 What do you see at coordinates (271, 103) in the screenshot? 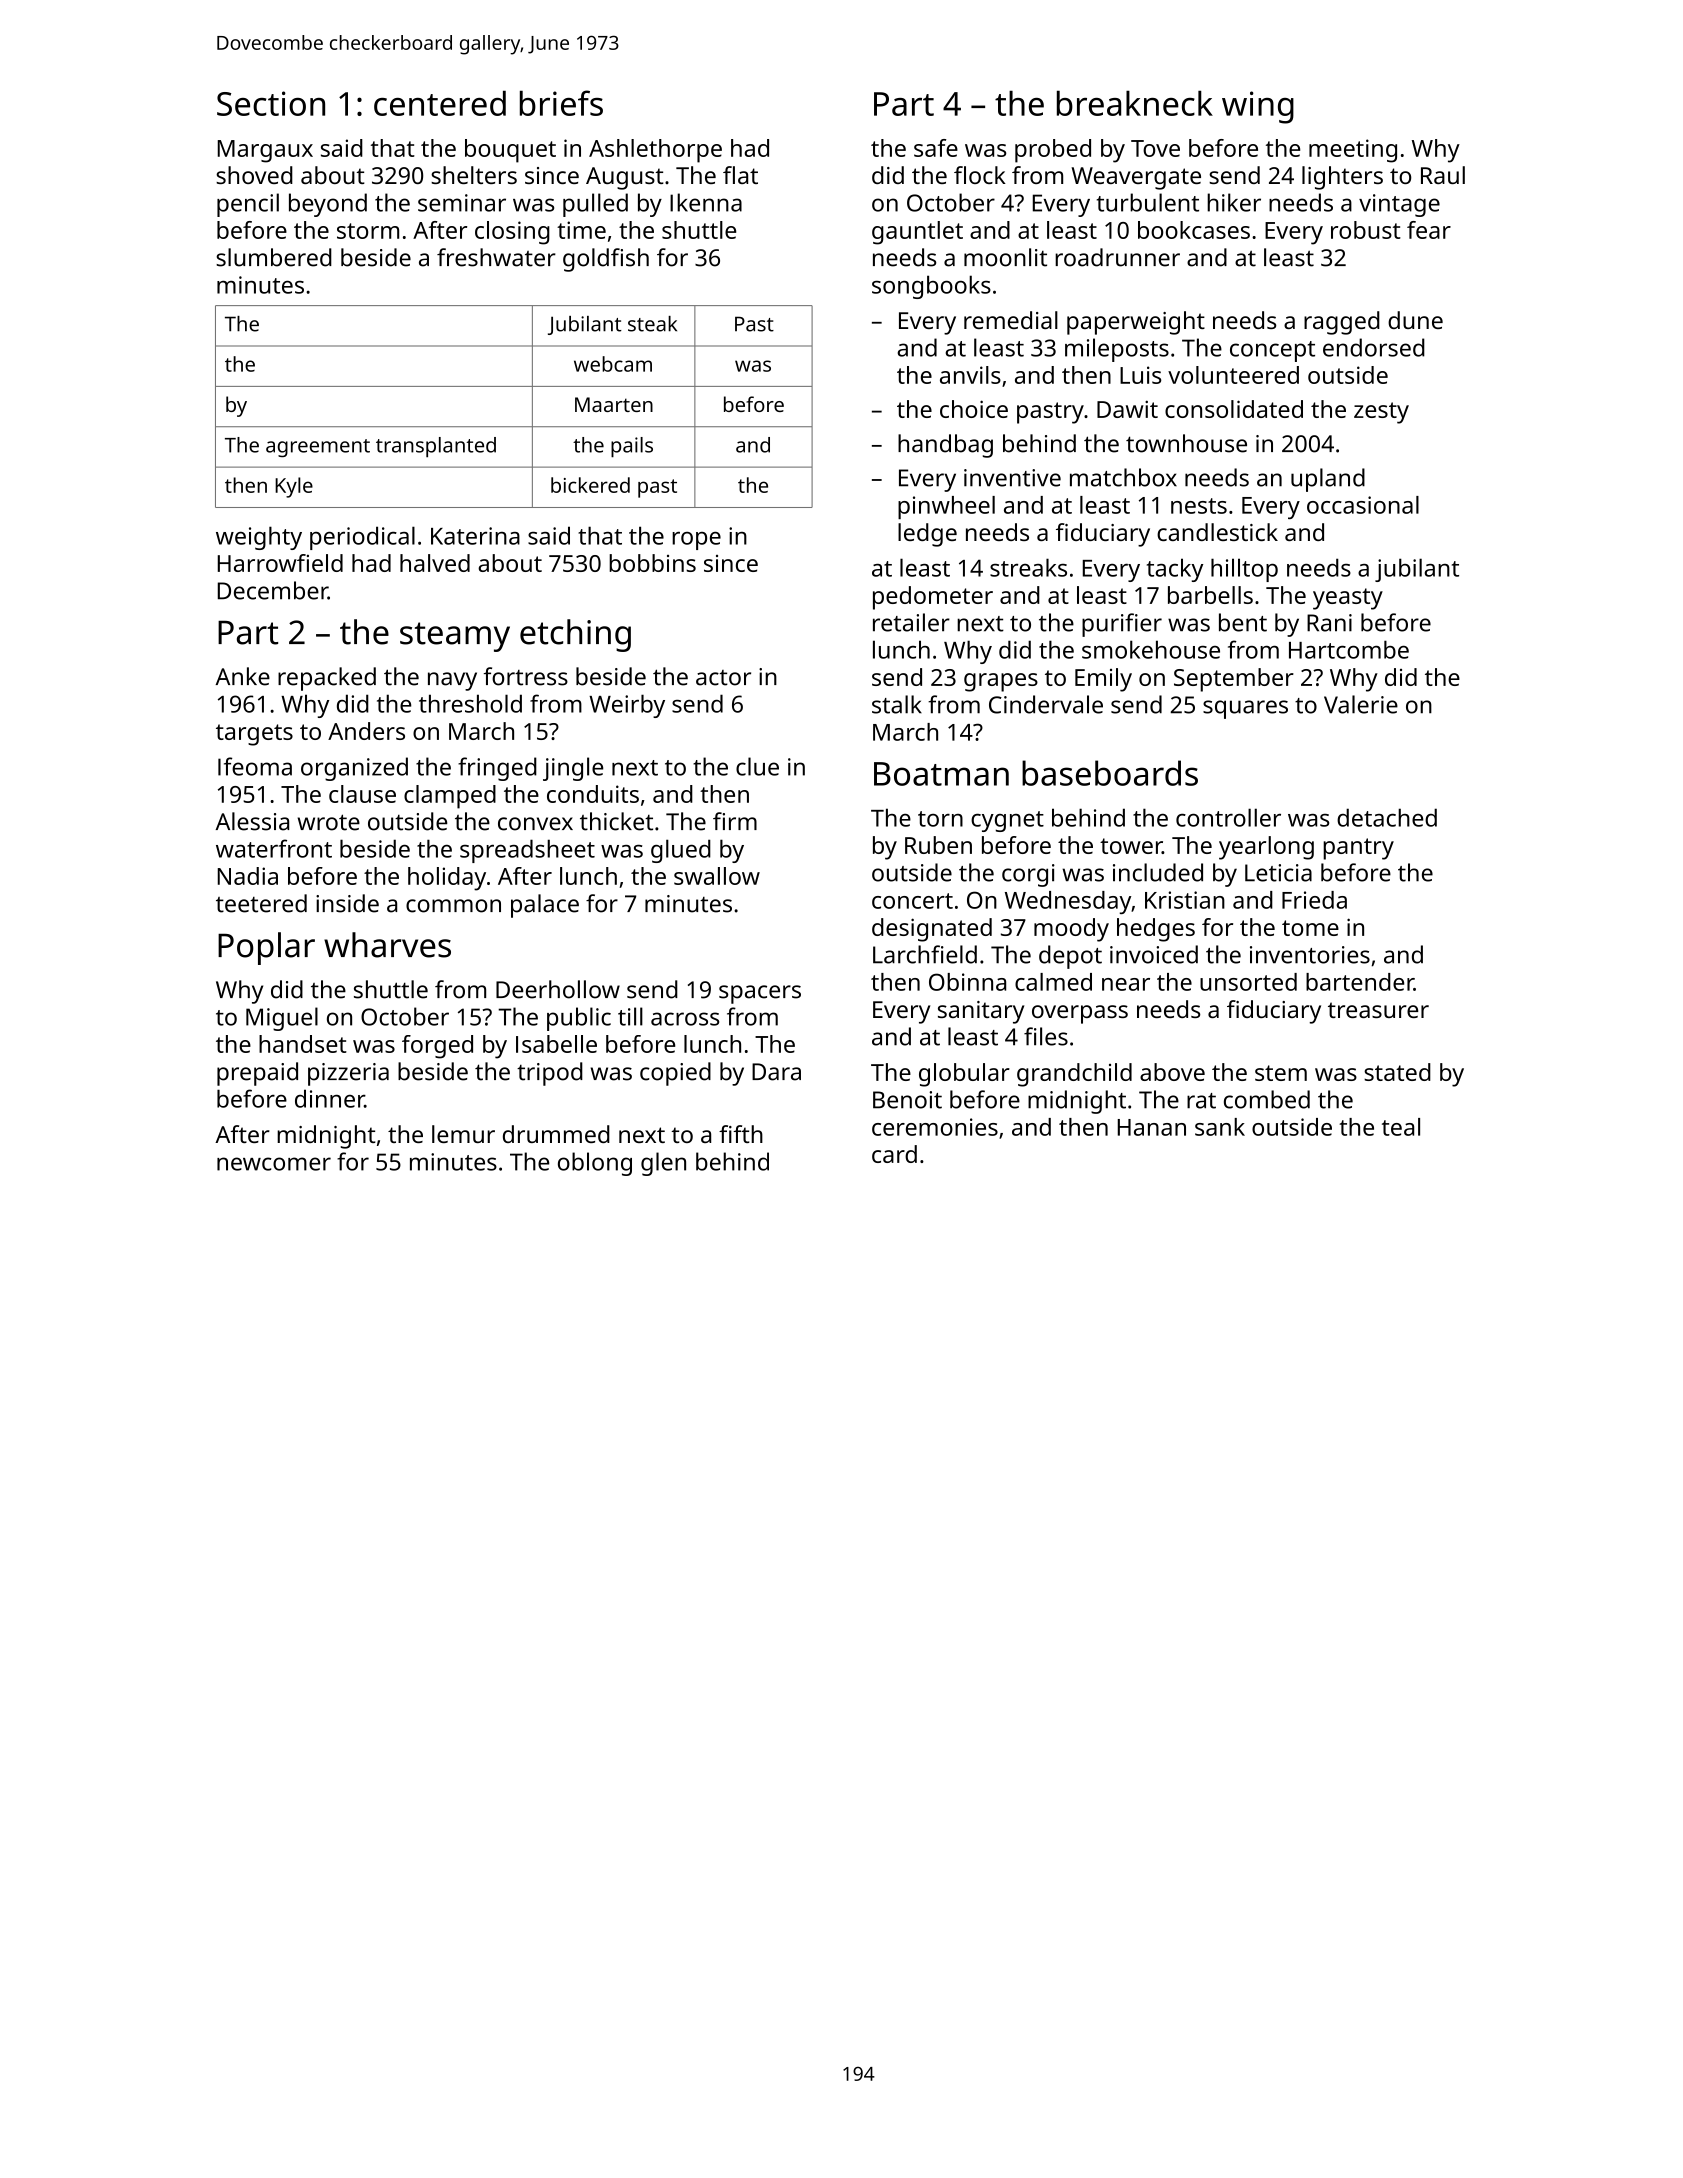
I see `Section` at bounding box center [271, 103].
